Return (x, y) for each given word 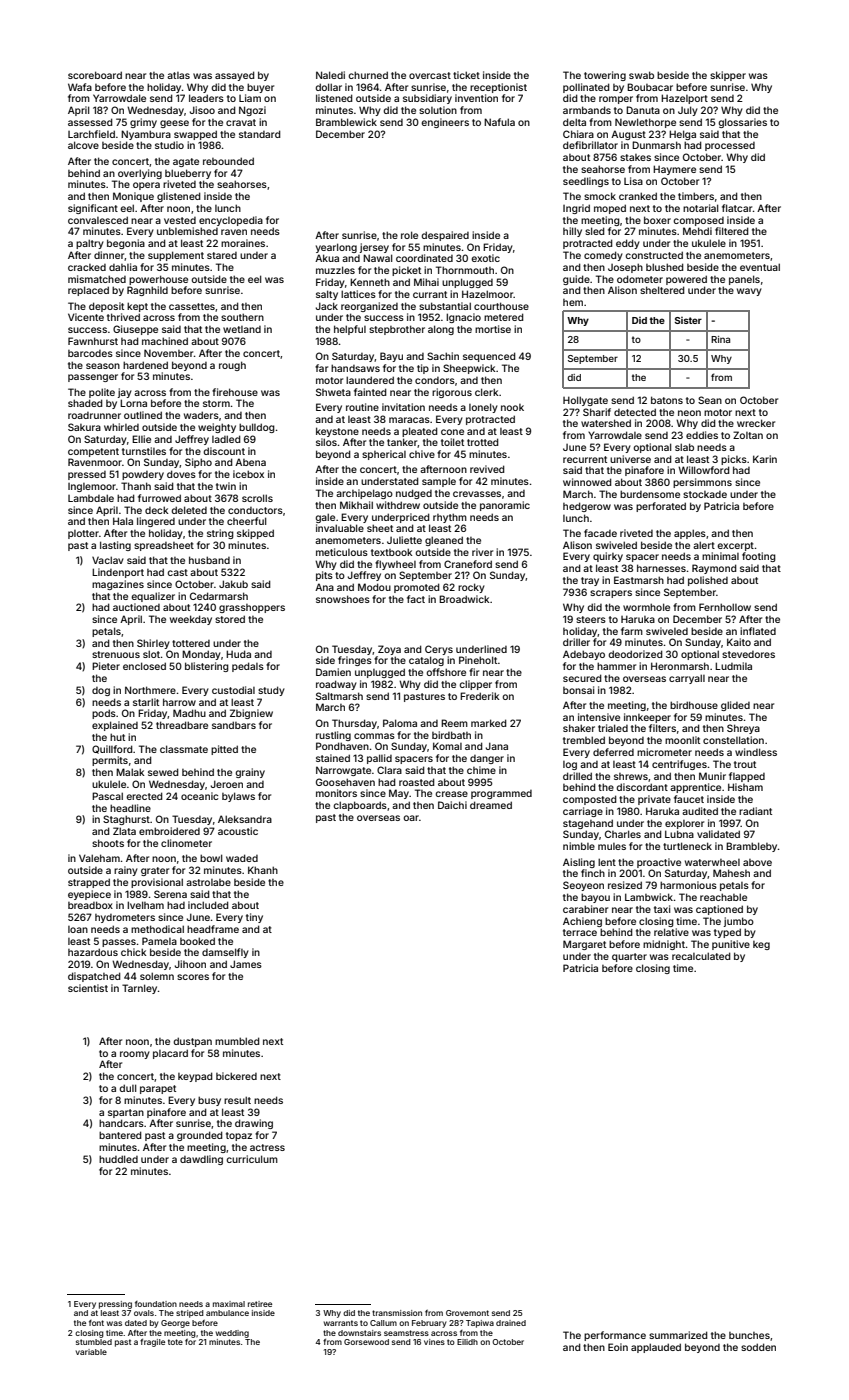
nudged (414, 494)
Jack (327, 306)
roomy (135, 1055)
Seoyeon (583, 886)
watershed (606, 423)
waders (201, 415)
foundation (156, 1304)
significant (93, 209)
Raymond (714, 569)
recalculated (701, 956)
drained (511, 1323)
